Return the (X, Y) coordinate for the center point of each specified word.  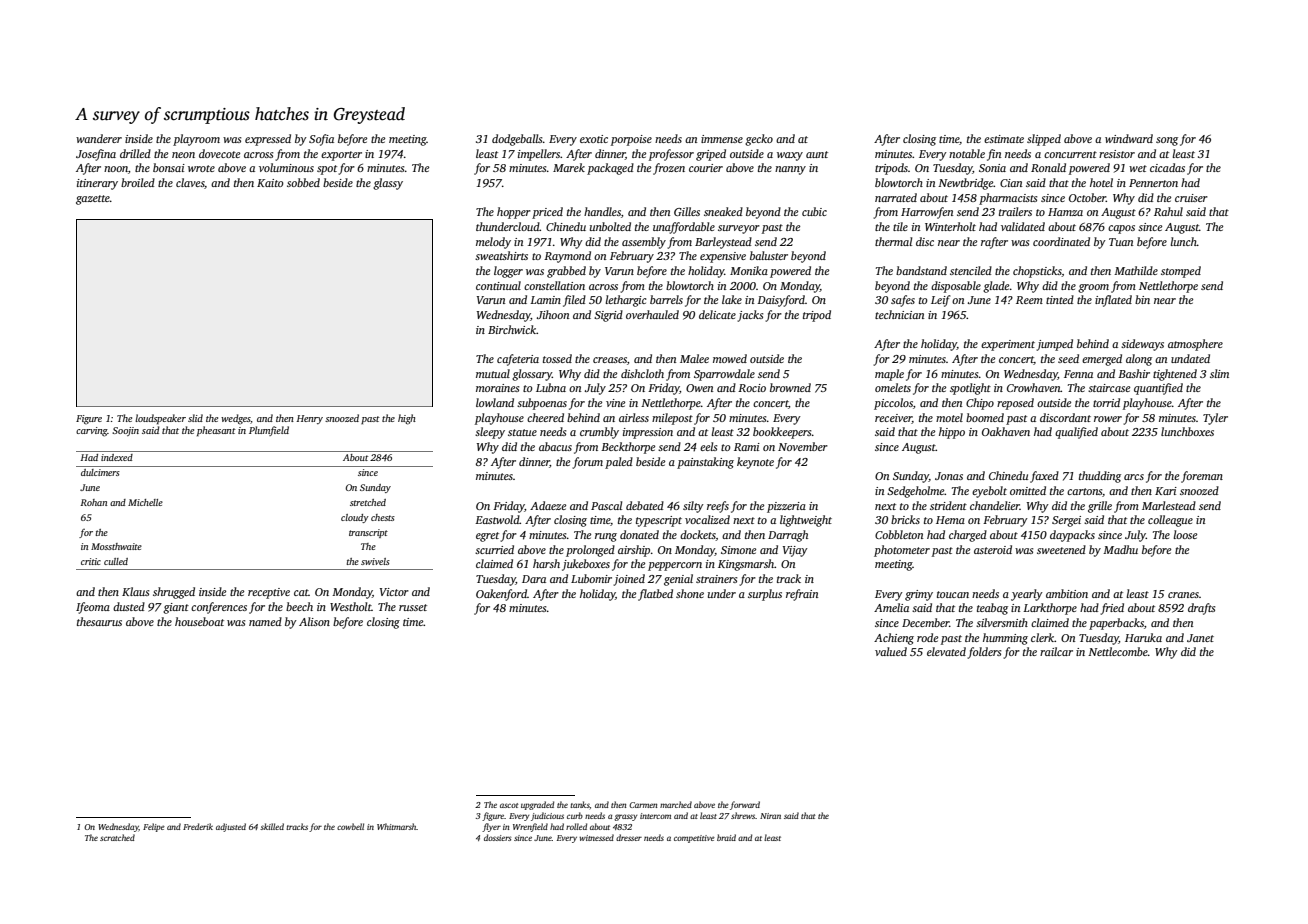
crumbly (599, 433)
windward (1129, 138)
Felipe (154, 827)
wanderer (99, 138)
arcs (1134, 477)
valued (891, 651)
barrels (666, 299)
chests (383, 517)
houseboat (199, 621)
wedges (236, 419)
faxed (1044, 477)
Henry (309, 419)
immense (722, 139)
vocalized (707, 519)
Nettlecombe (1118, 651)
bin (1142, 299)
